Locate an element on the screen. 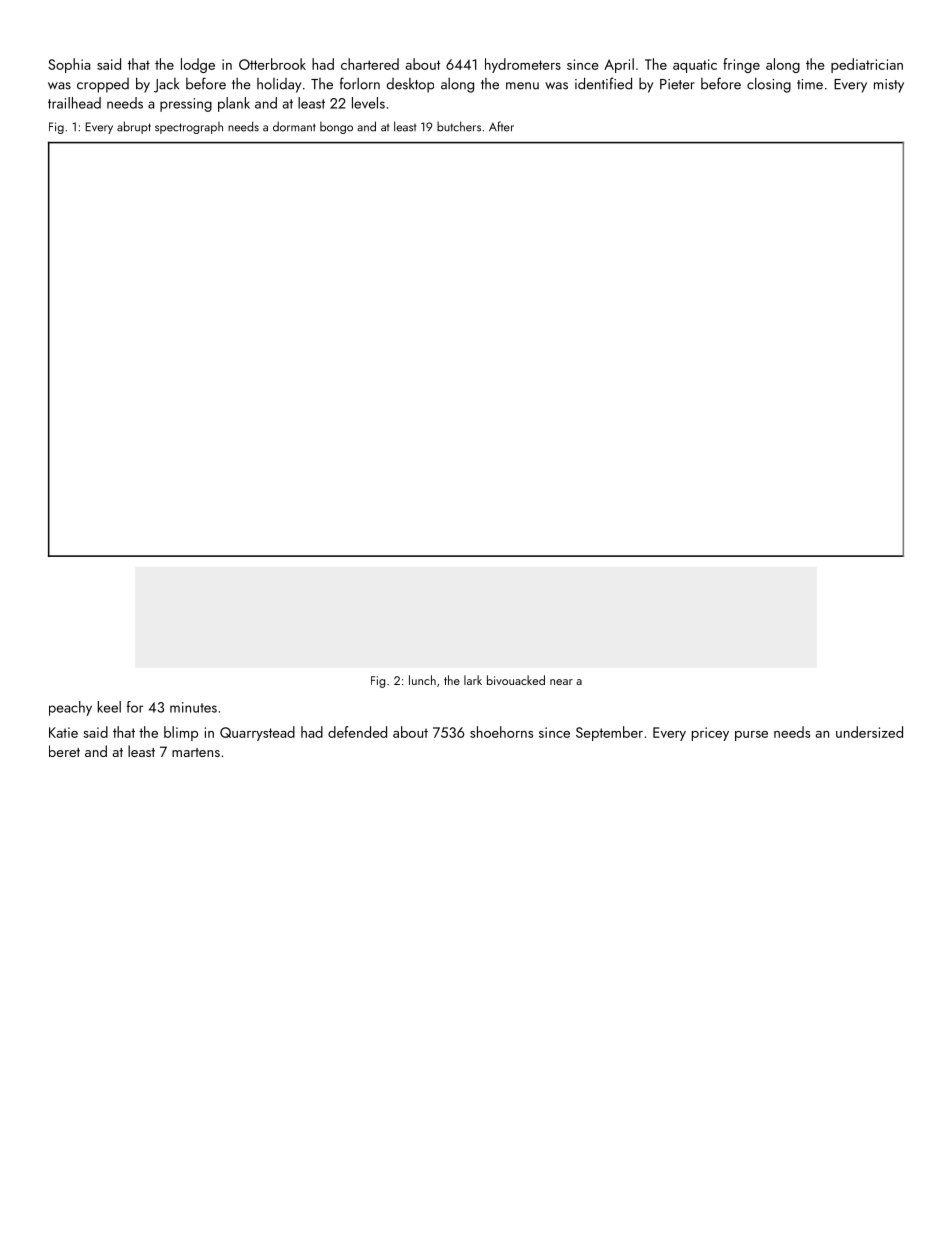  undersized is located at coordinates (869, 732).
